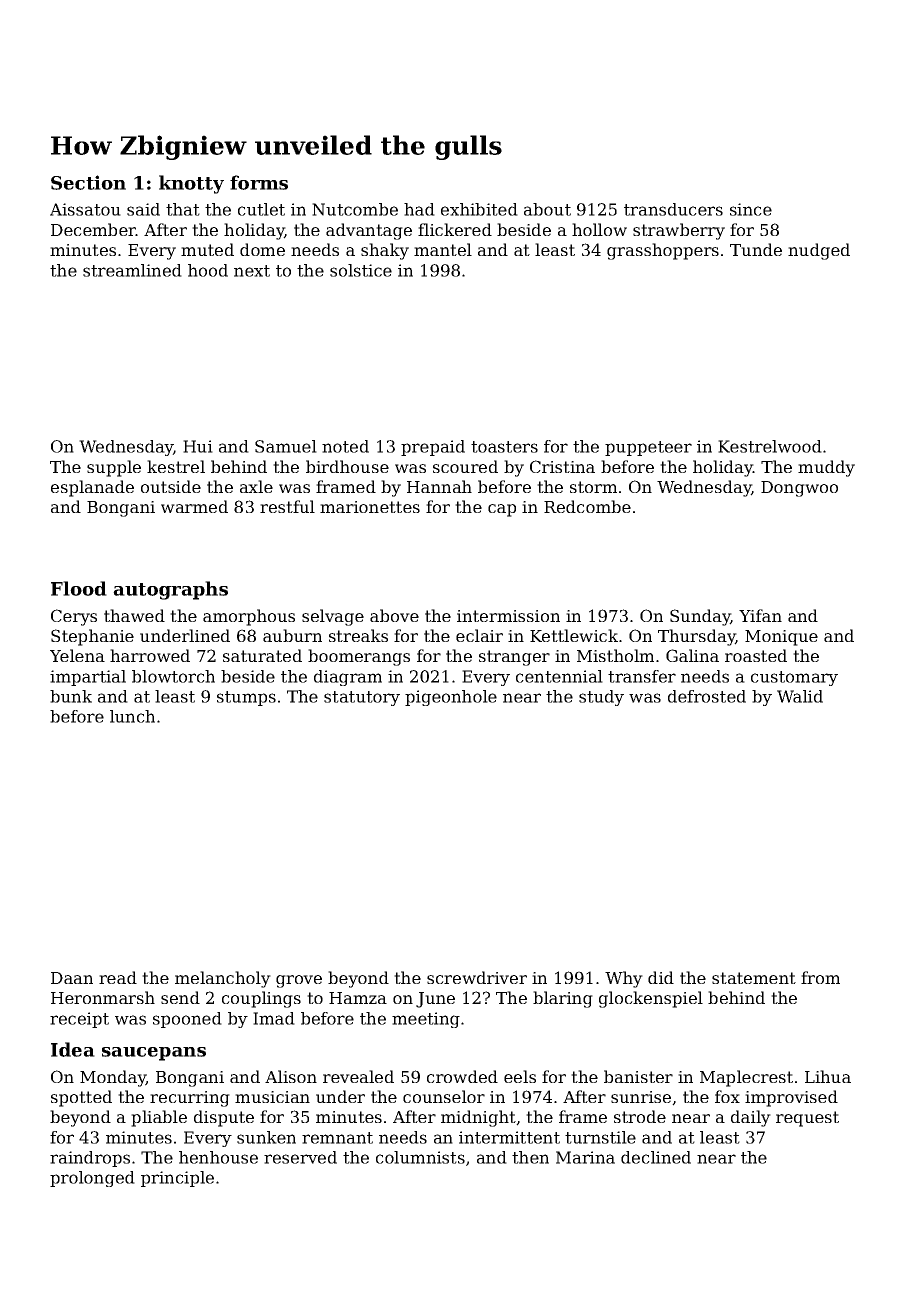 This document has width=908, height=1316. I want to click on lunch, so click(132, 716).
